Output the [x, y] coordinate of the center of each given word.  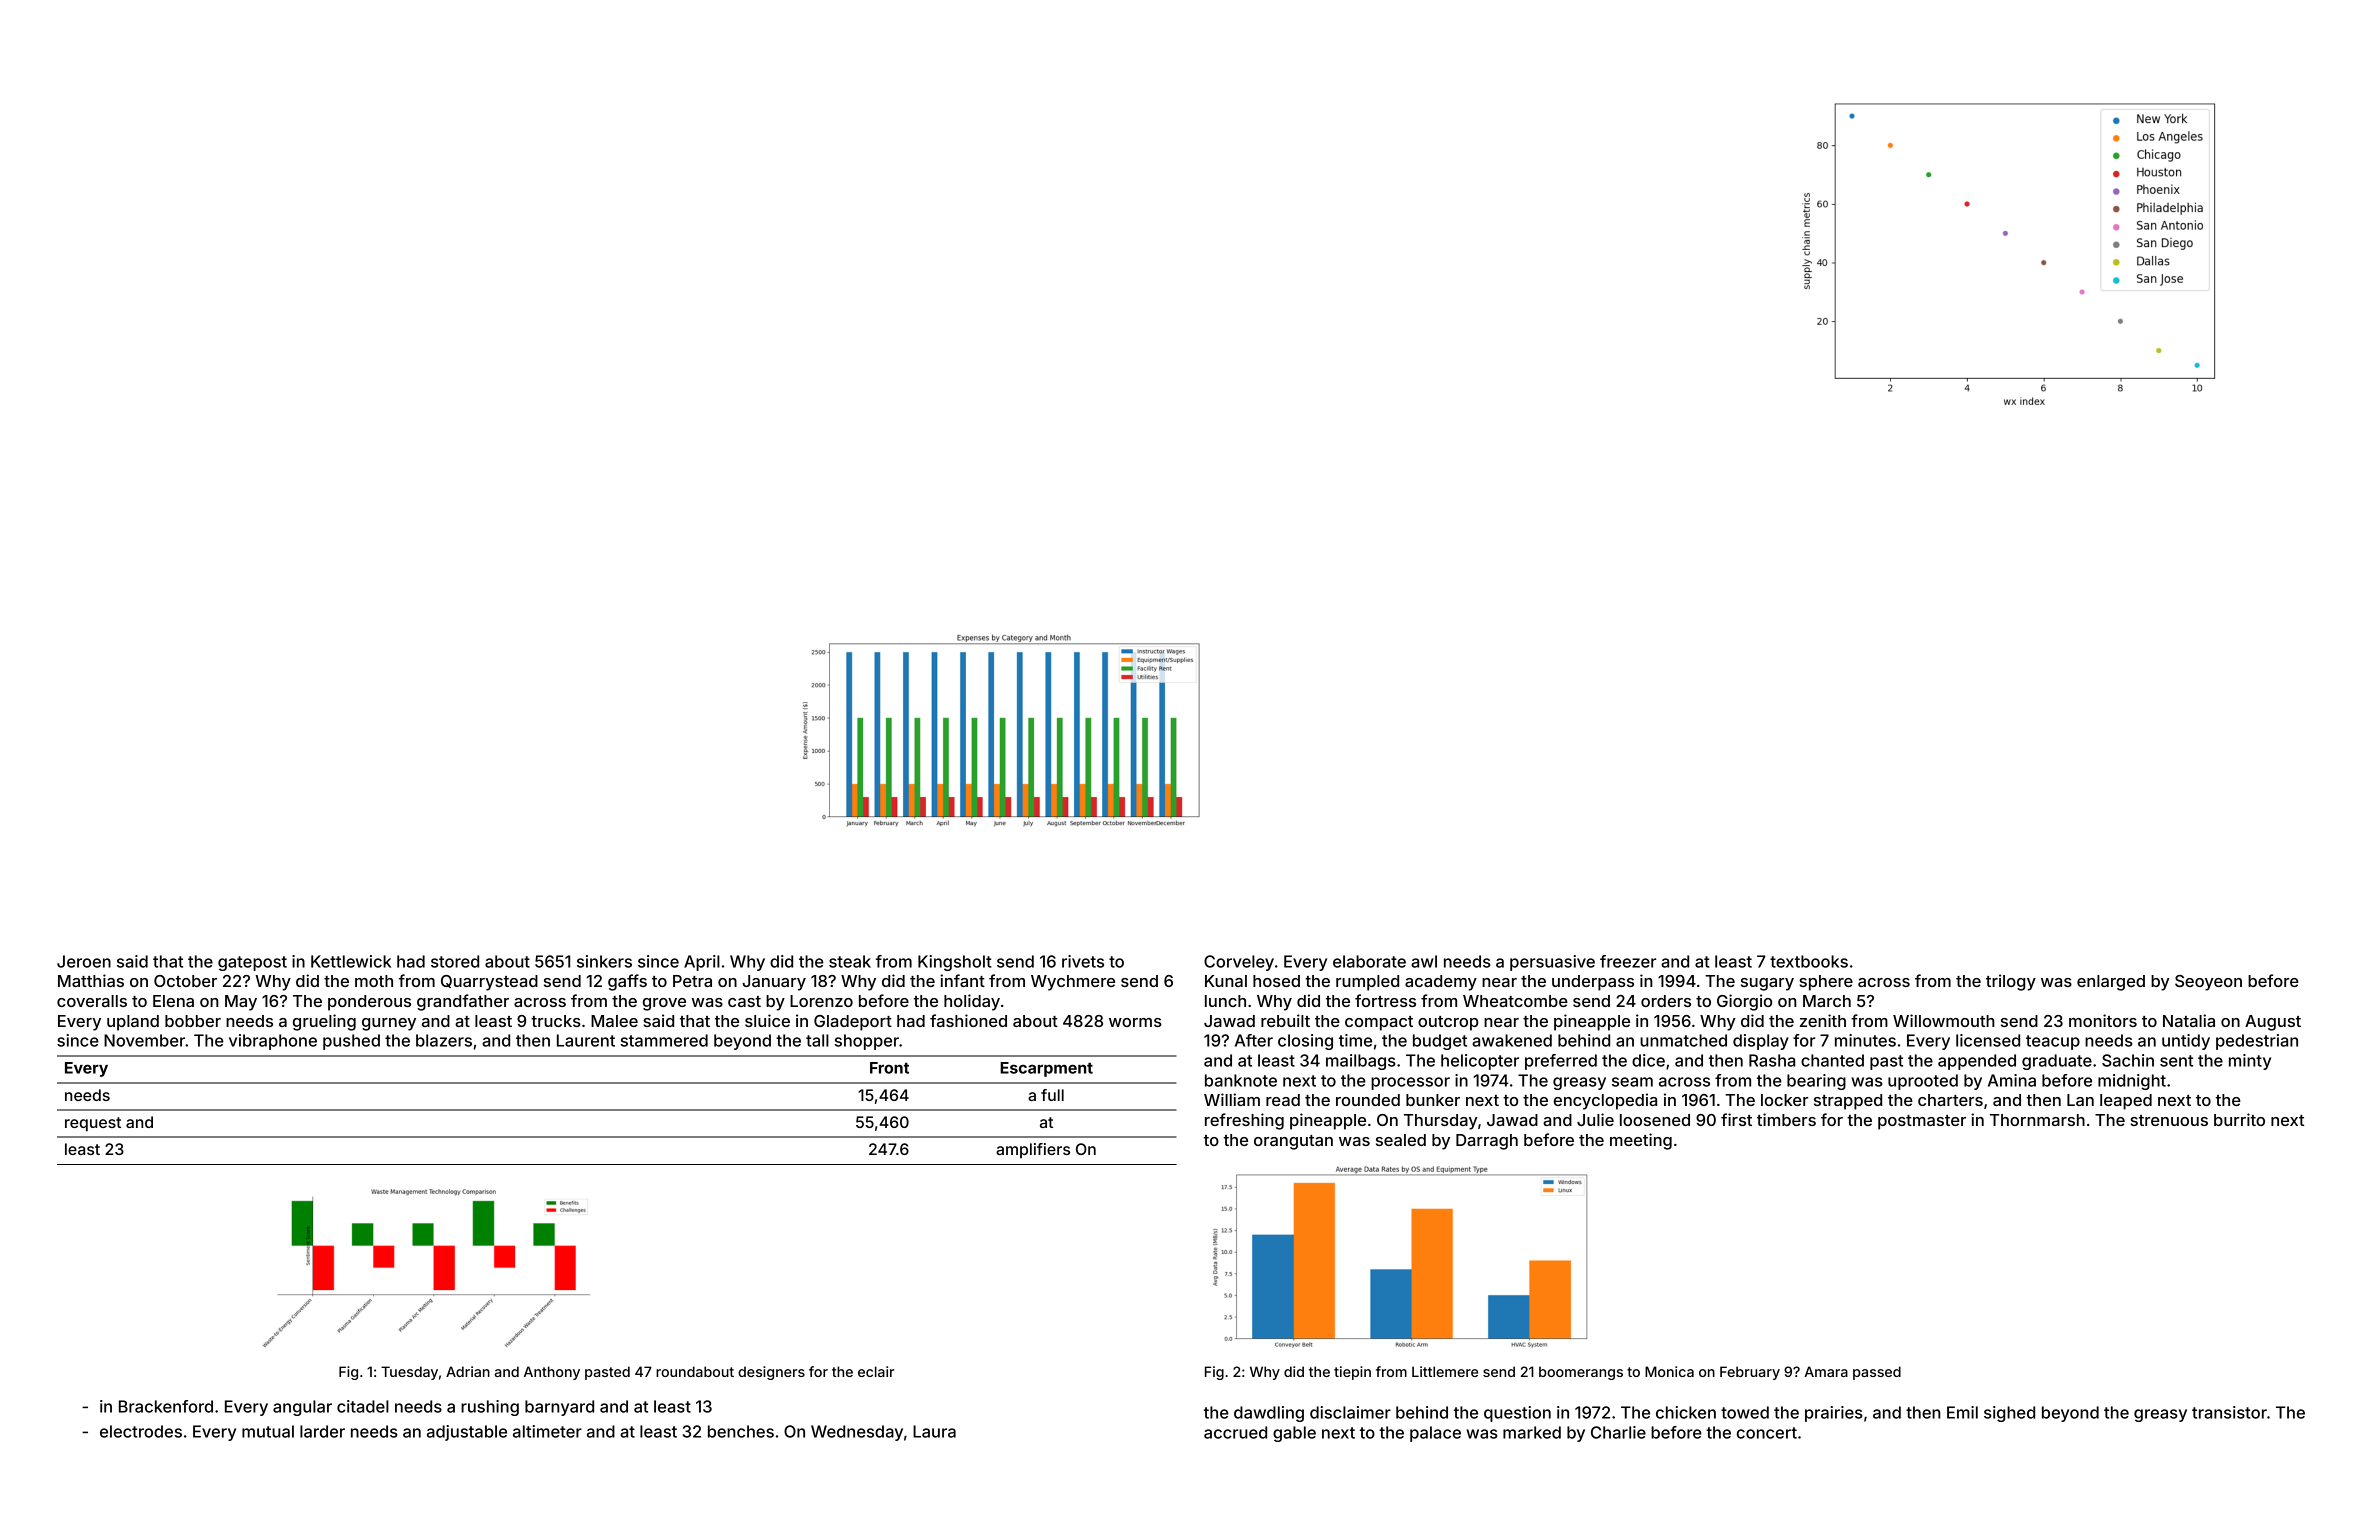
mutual [268, 1431]
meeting [1641, 1141]
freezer [1628, 961]
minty [2250, 1062]
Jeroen [84, 961]
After [1254, 1040]
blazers [444, 1040]
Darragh [1487, 1142]
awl [1424, 961]
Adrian [468, 1371]
